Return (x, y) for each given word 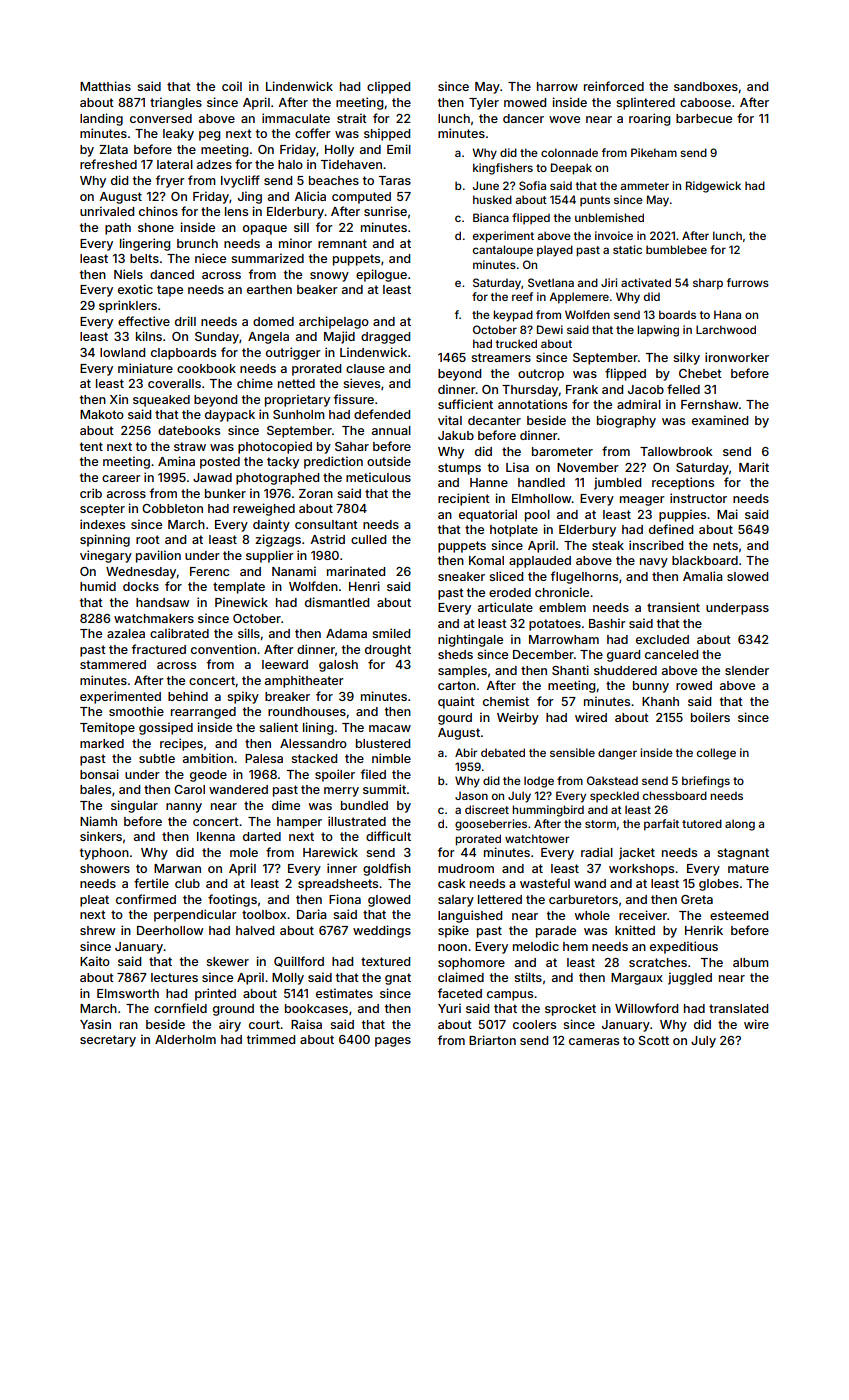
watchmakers (154, 618)
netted (296, 383)
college (716, 754)
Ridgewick (713, 187)
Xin (119, 399)
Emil (399, 149)
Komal (486, 560)
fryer (170, 181)
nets (725, 545)
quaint (456, 702)
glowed (389, 901)
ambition (208, 758)
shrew (97, 930)
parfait (661, 825)
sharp (708, 284)
